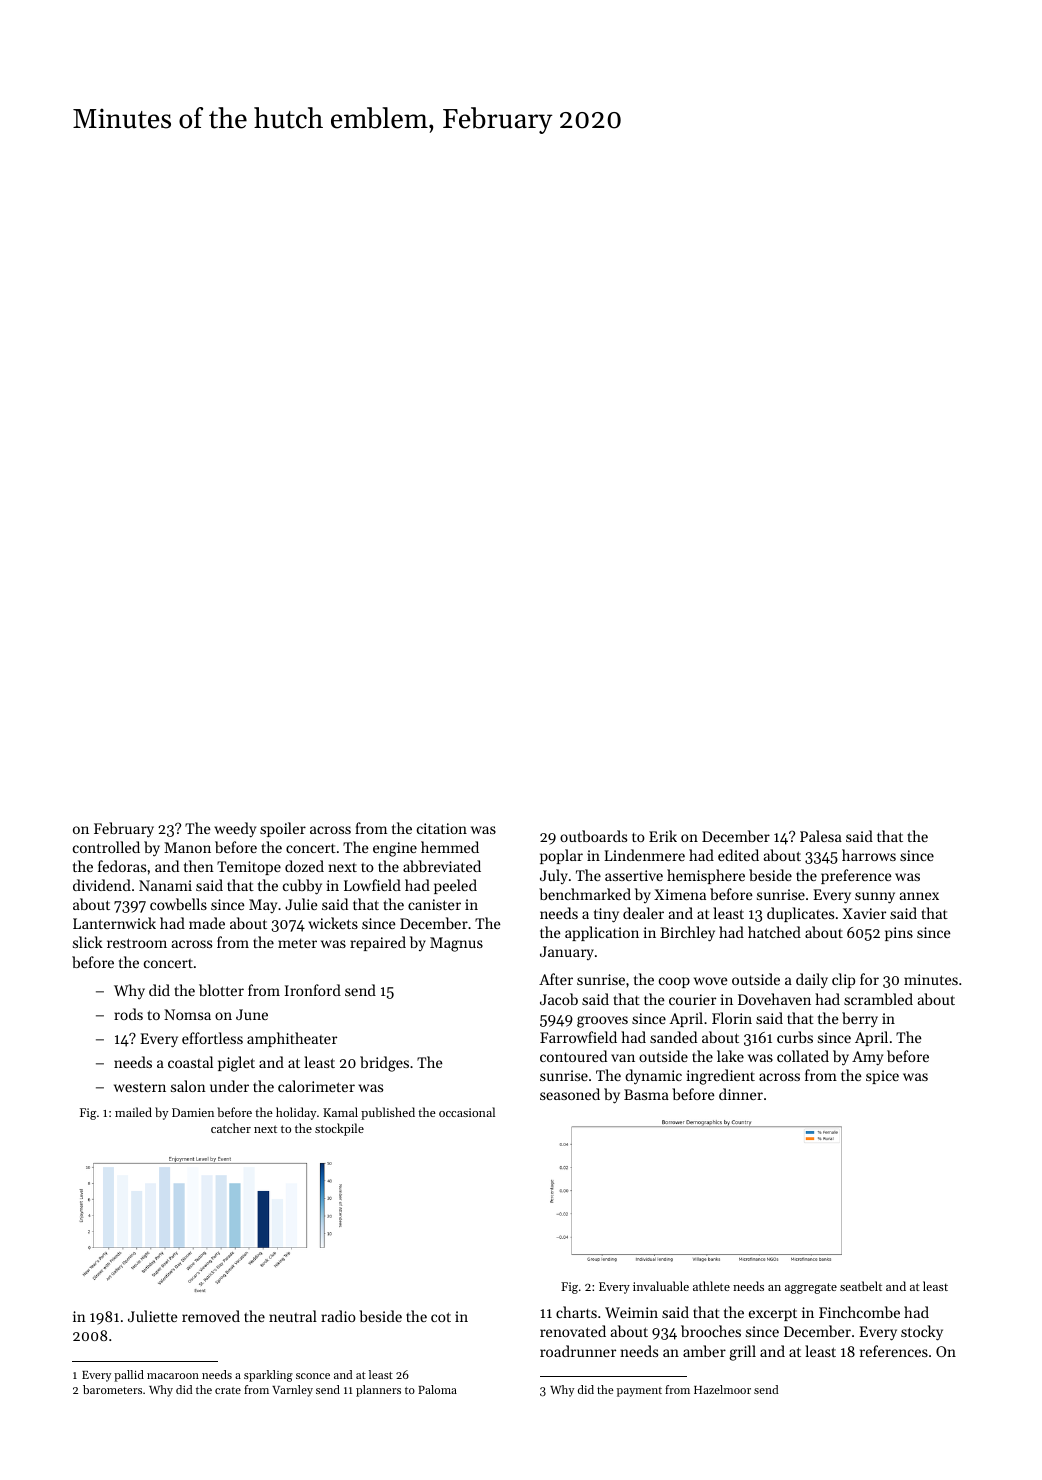  I want to click on coastal, so click(190, 1062).
